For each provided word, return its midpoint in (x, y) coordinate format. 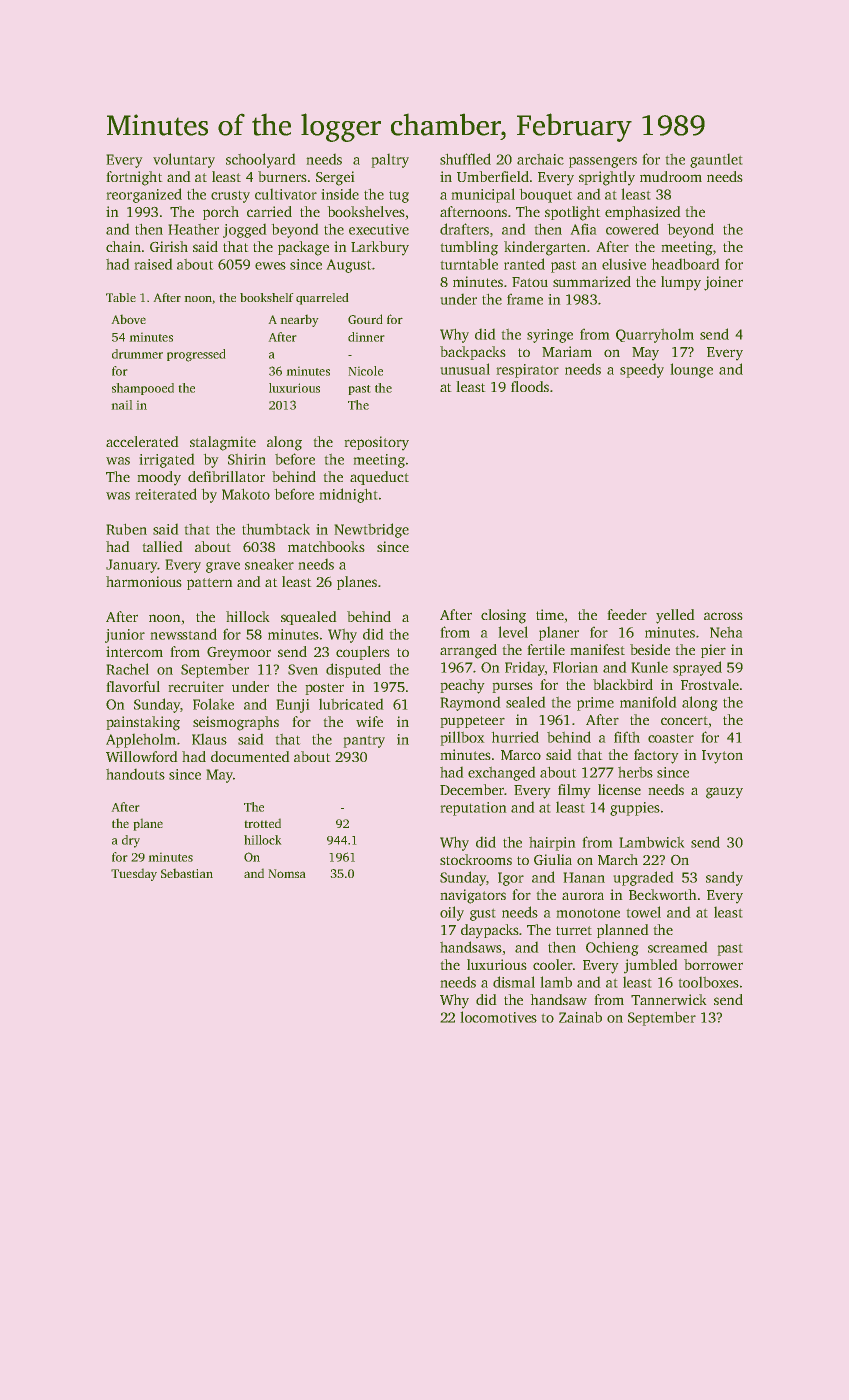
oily (452, 913)
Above (128, 319)
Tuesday (134, 874)
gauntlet (716, 160)
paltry (390, 160)
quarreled (322, 299)
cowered (632, 229)
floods (530, 386)
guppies (635, 809)
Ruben (126, 529)
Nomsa (287, 873)
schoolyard (261, 160)
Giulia (553, 859)
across (723, 616)
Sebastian (187, 873)
